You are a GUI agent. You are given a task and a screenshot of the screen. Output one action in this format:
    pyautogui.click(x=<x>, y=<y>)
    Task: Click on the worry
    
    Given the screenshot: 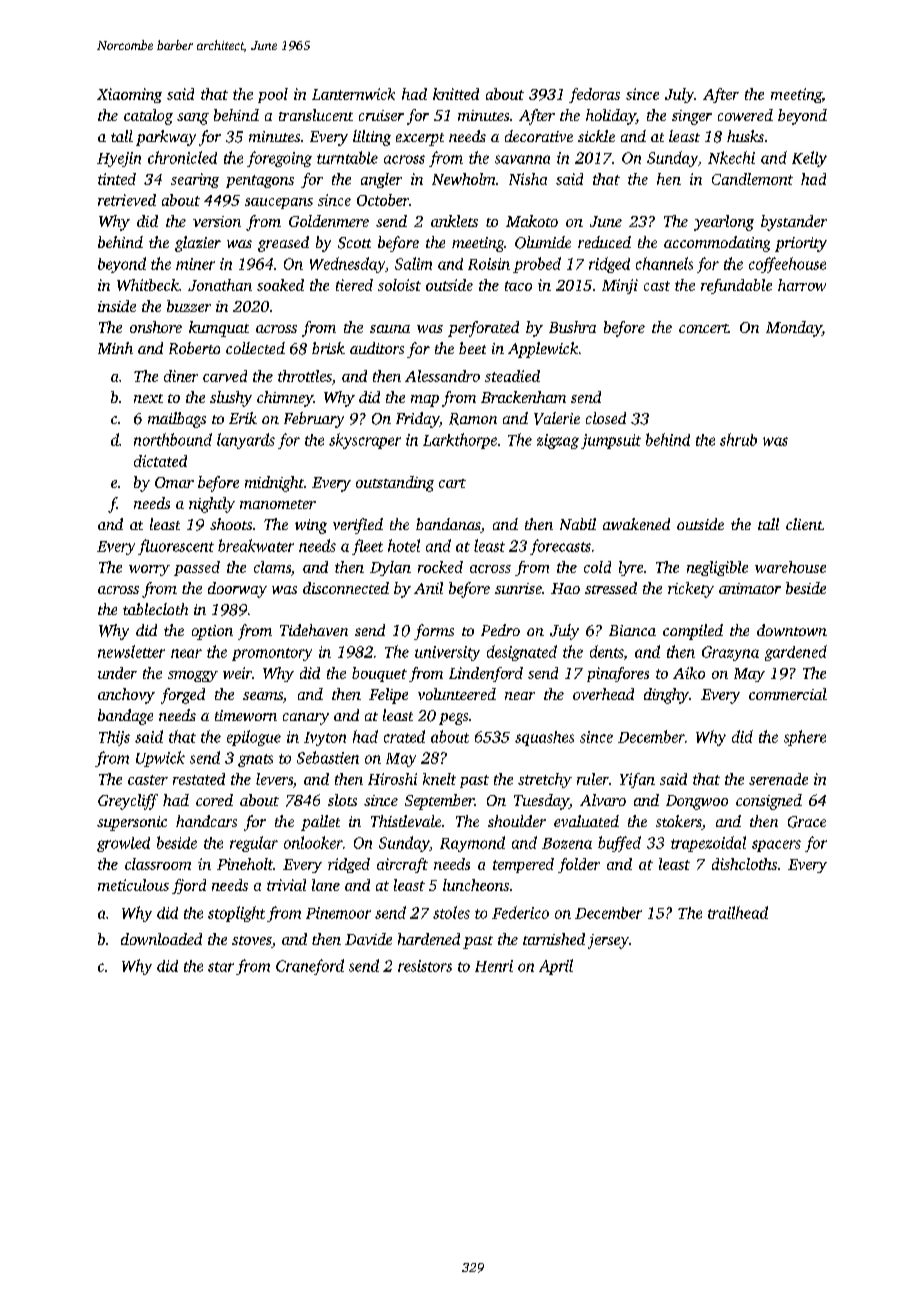 What is the action you would take?
    pyautogui.click(x=149, y=570)
